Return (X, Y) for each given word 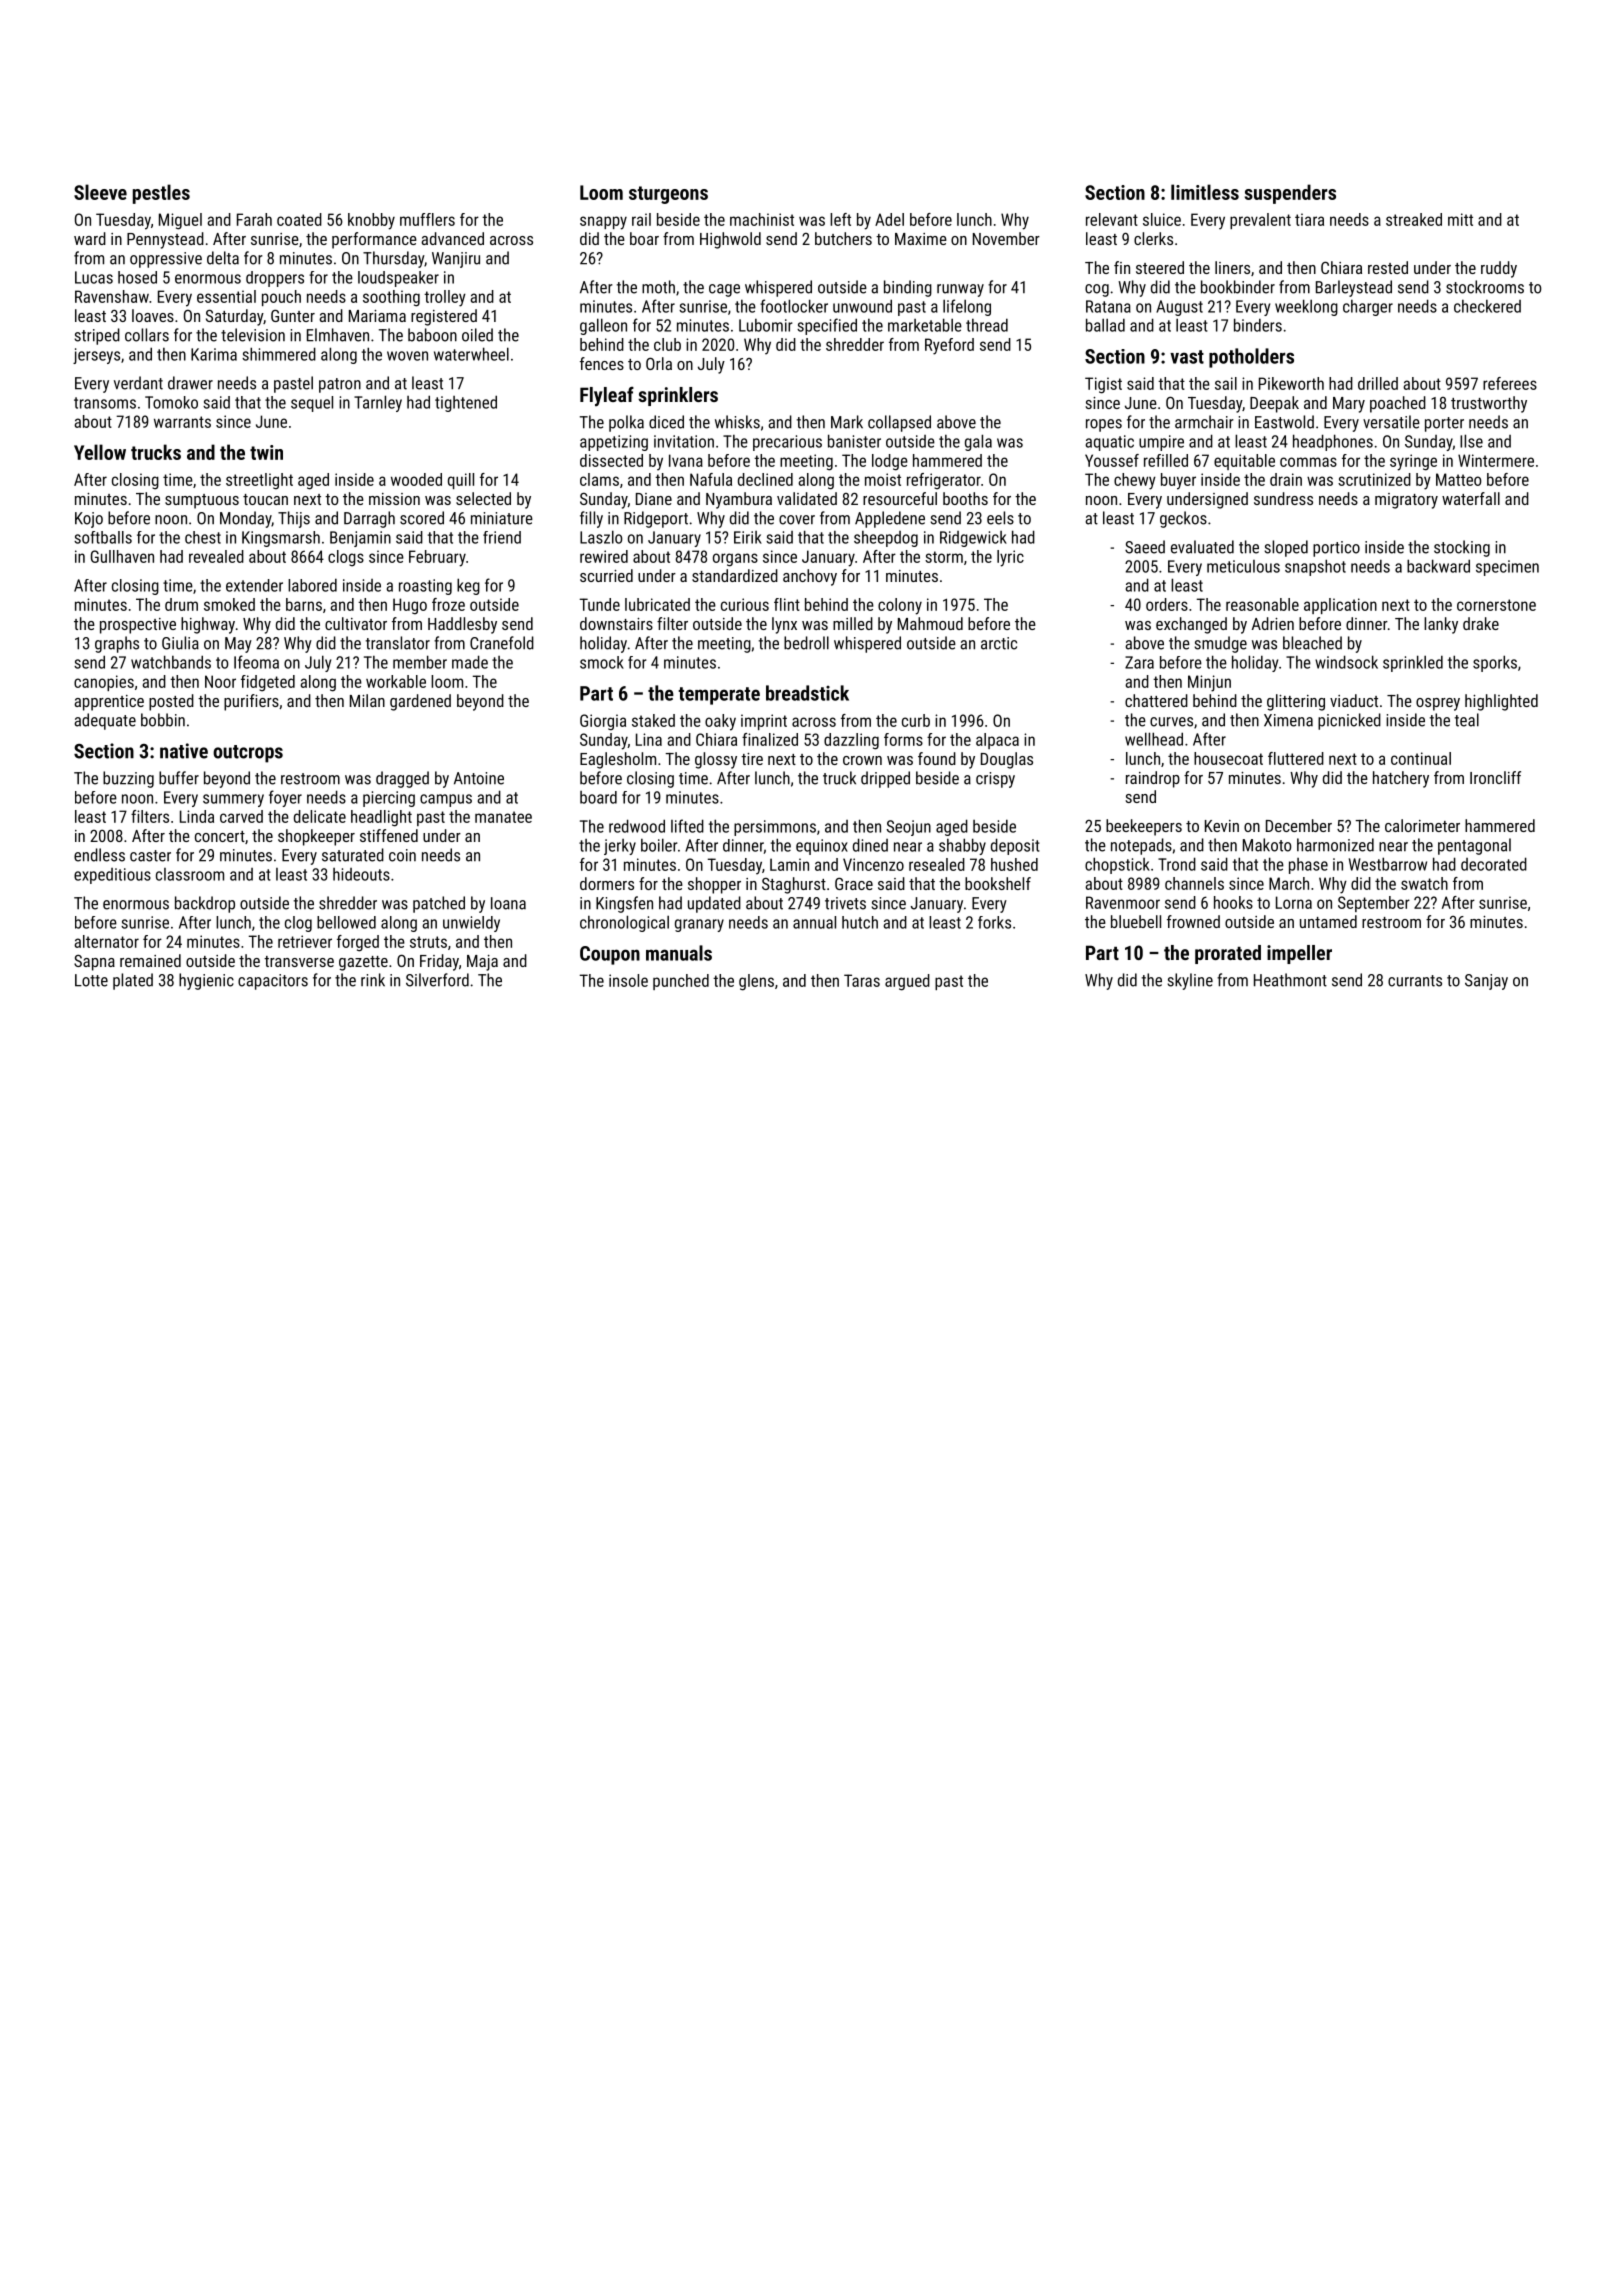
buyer (1178, 481)
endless (99, 855)
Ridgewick (973, 539)
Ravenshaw (112, 296)
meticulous (1243, 566)
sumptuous (202, 501)
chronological (624, 923)
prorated (1228, 954)
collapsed (899, 423)
